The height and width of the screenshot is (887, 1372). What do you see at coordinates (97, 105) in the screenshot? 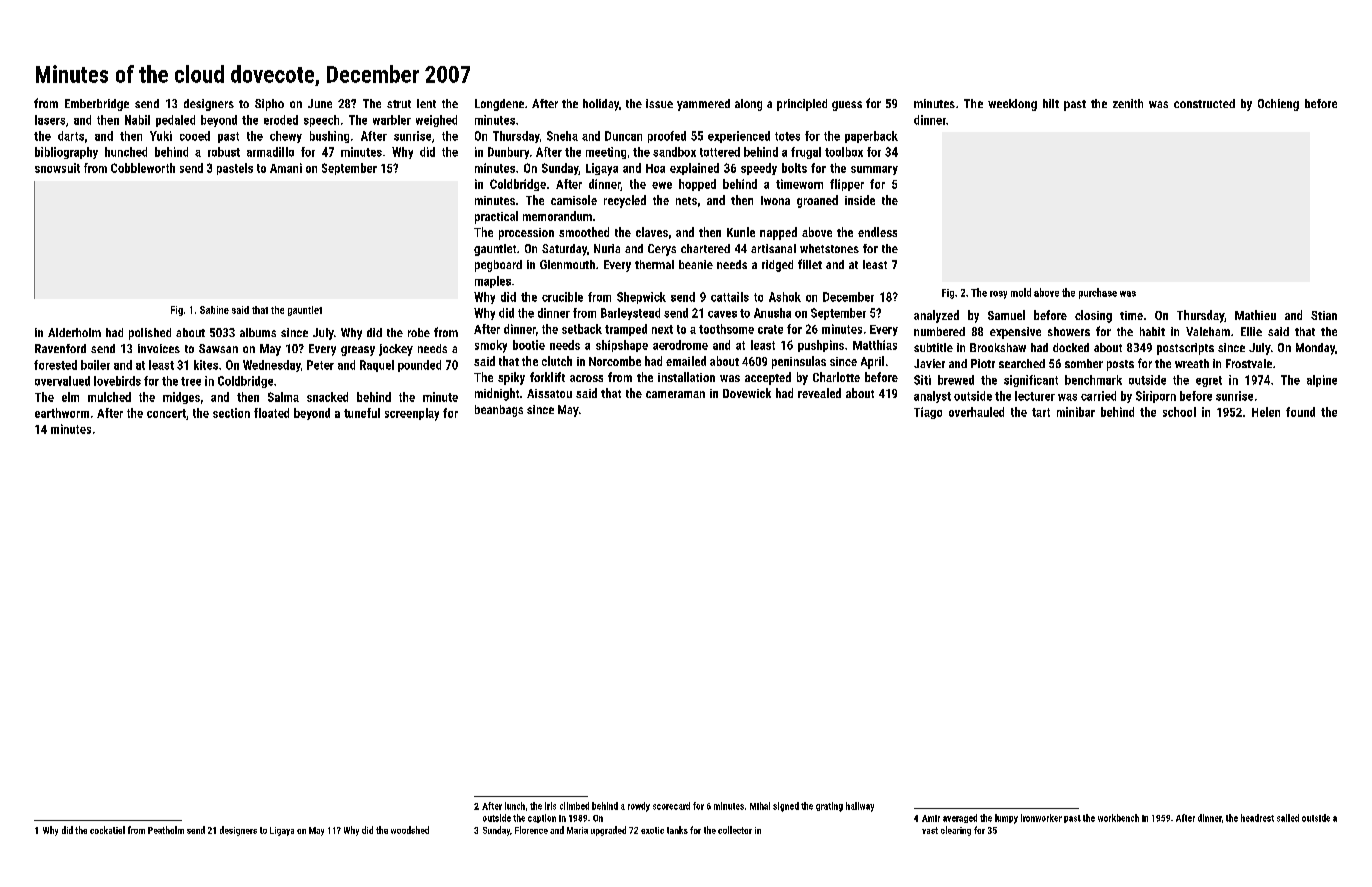
I see `Emberbridge` at bounding box center [97, 105].
